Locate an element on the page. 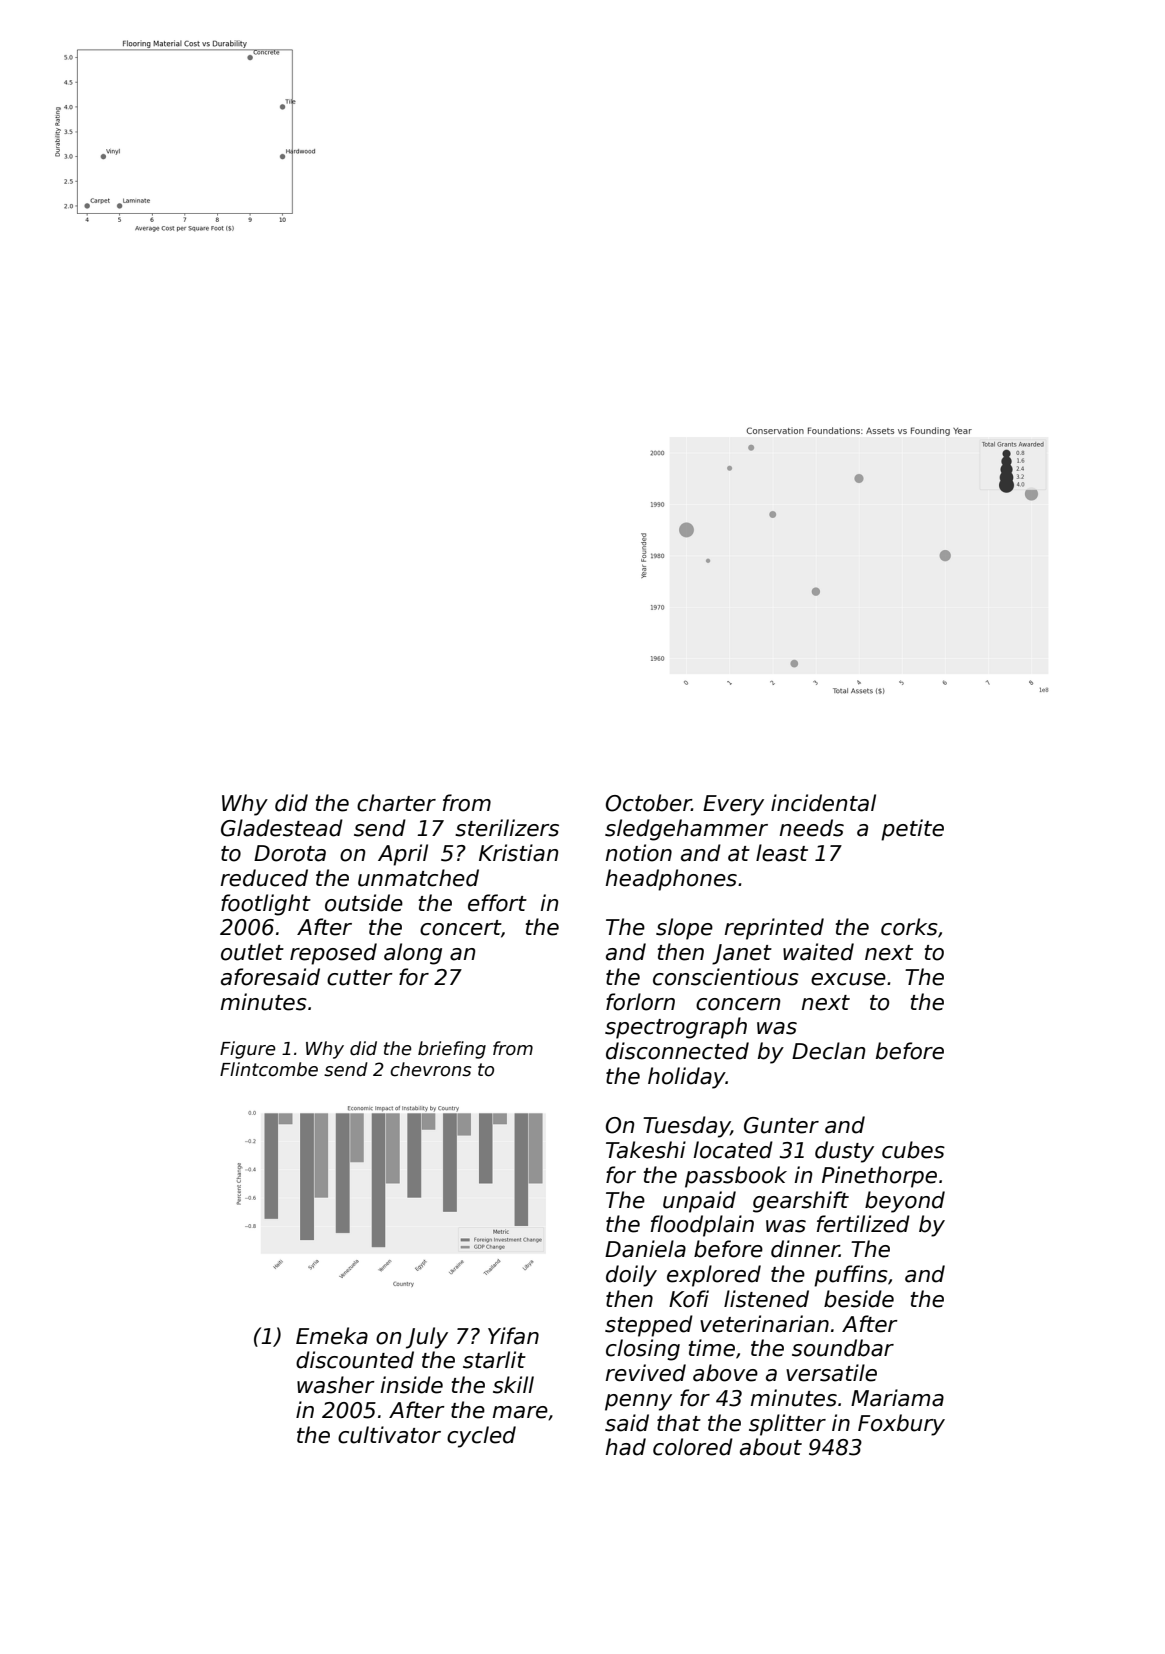 The image size is (1165, 1654). Emeka is located at coordinates (332, 1336).
